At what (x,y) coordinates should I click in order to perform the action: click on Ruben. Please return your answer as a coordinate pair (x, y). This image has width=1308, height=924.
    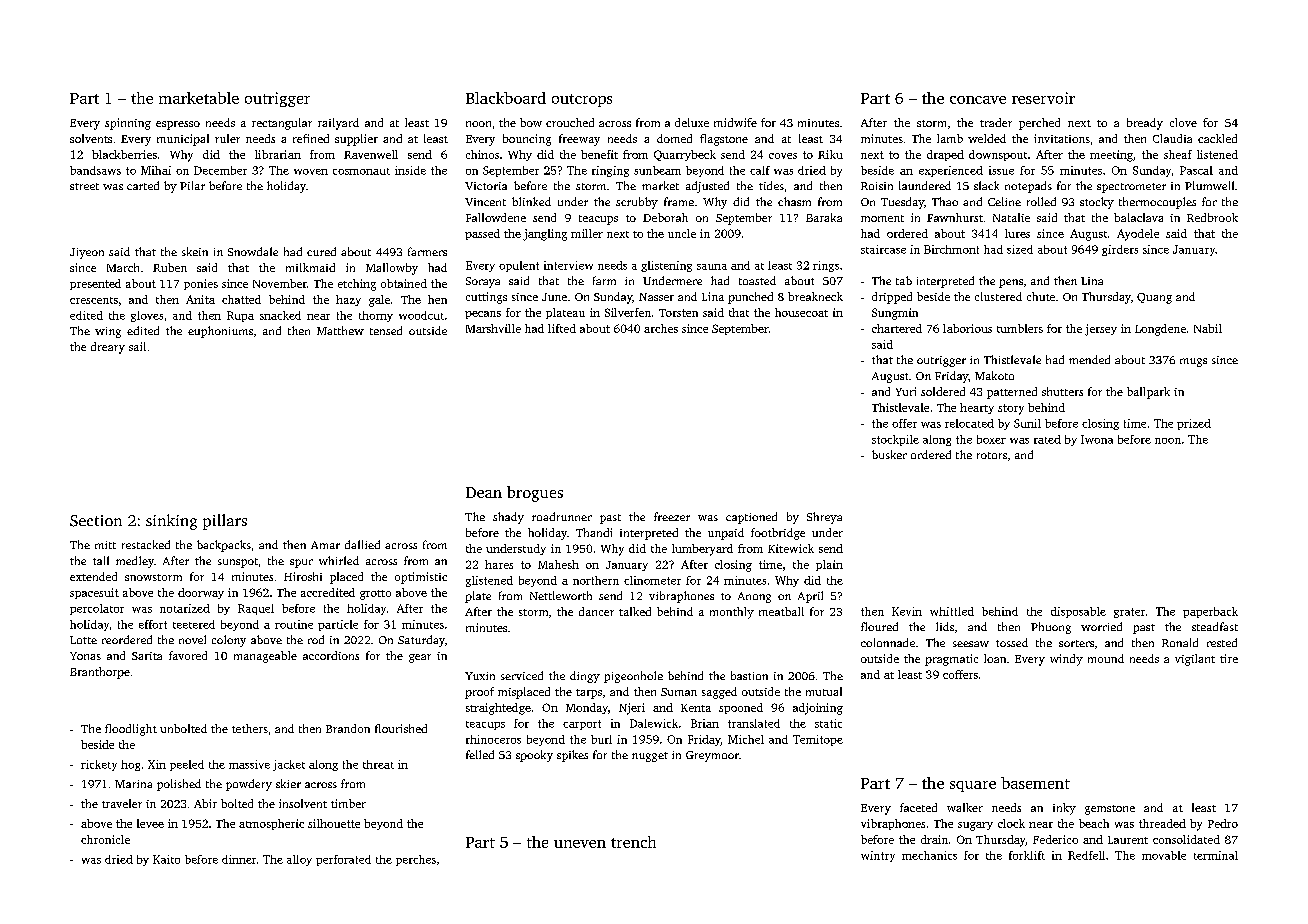
    Looking at the image, I should click on (170, 267).
